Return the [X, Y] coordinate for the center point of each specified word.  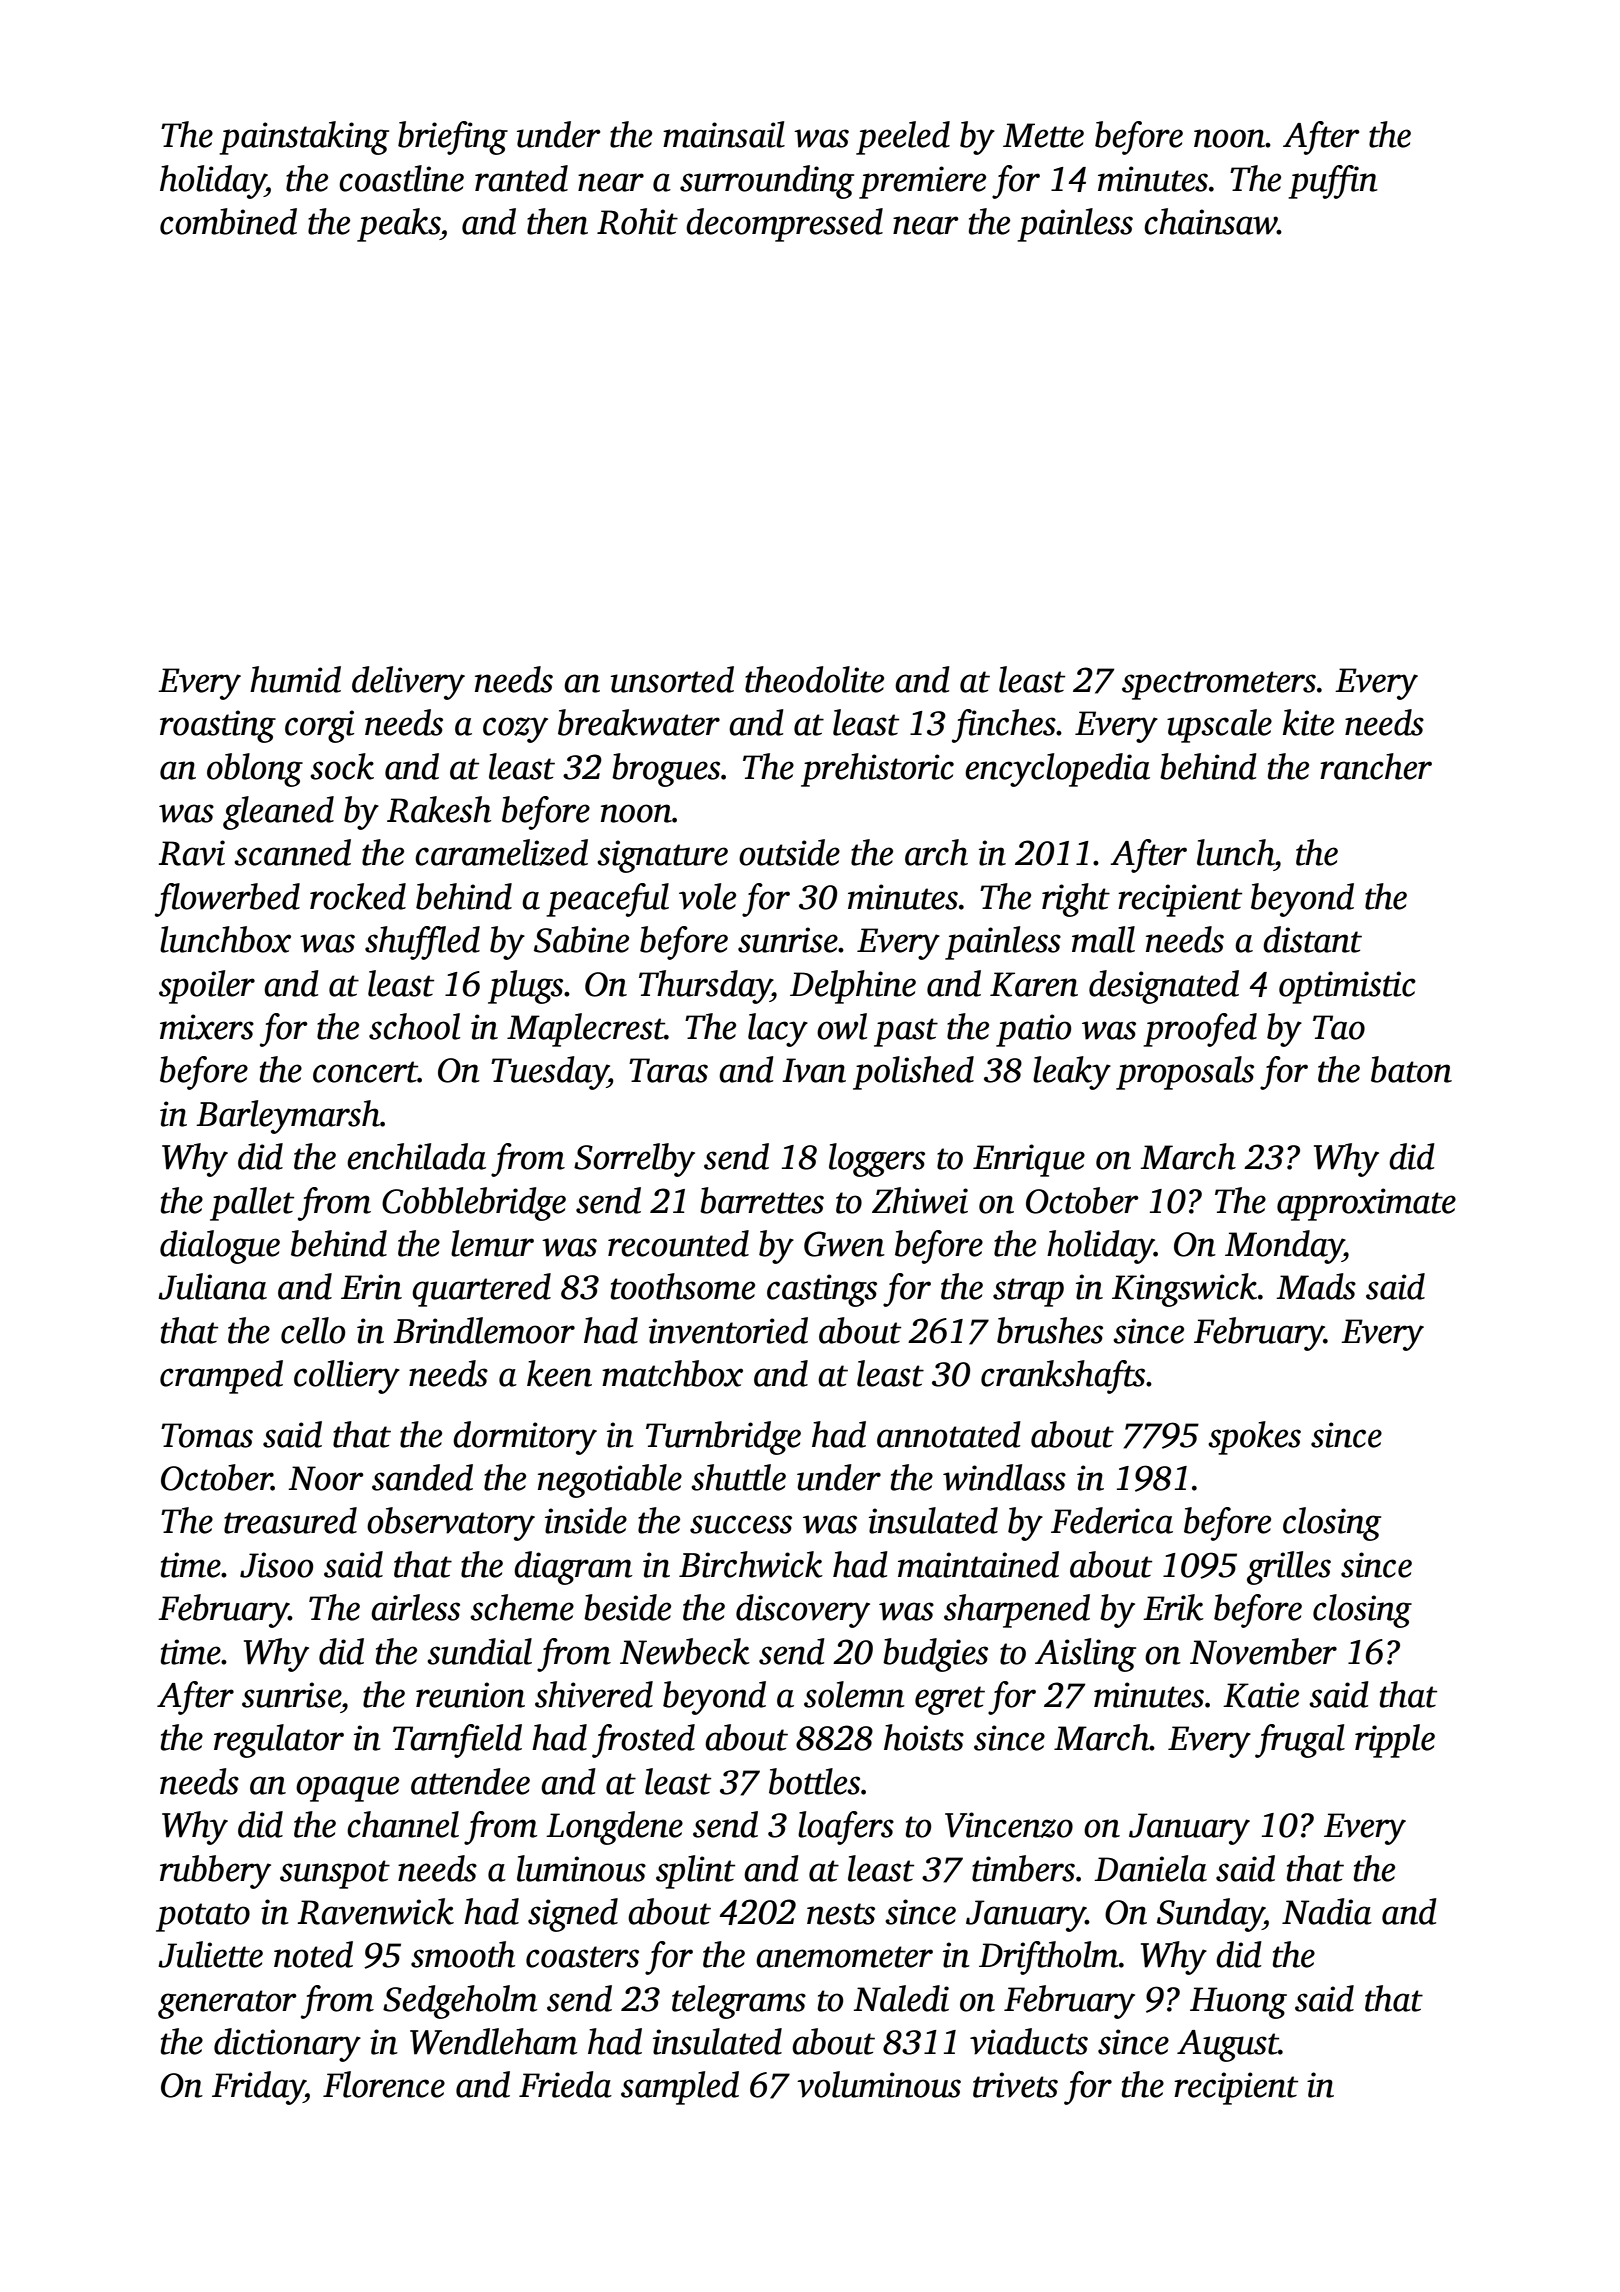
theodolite [814, 679]
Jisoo [276, 1565]
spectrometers [1219, 685]
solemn [854, 1694]
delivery [408, 683]
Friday [258, 2088]
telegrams [739, 2002]
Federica [1112, 1520]
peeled [903, 138]
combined [228, 221]
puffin [1333, 182]
